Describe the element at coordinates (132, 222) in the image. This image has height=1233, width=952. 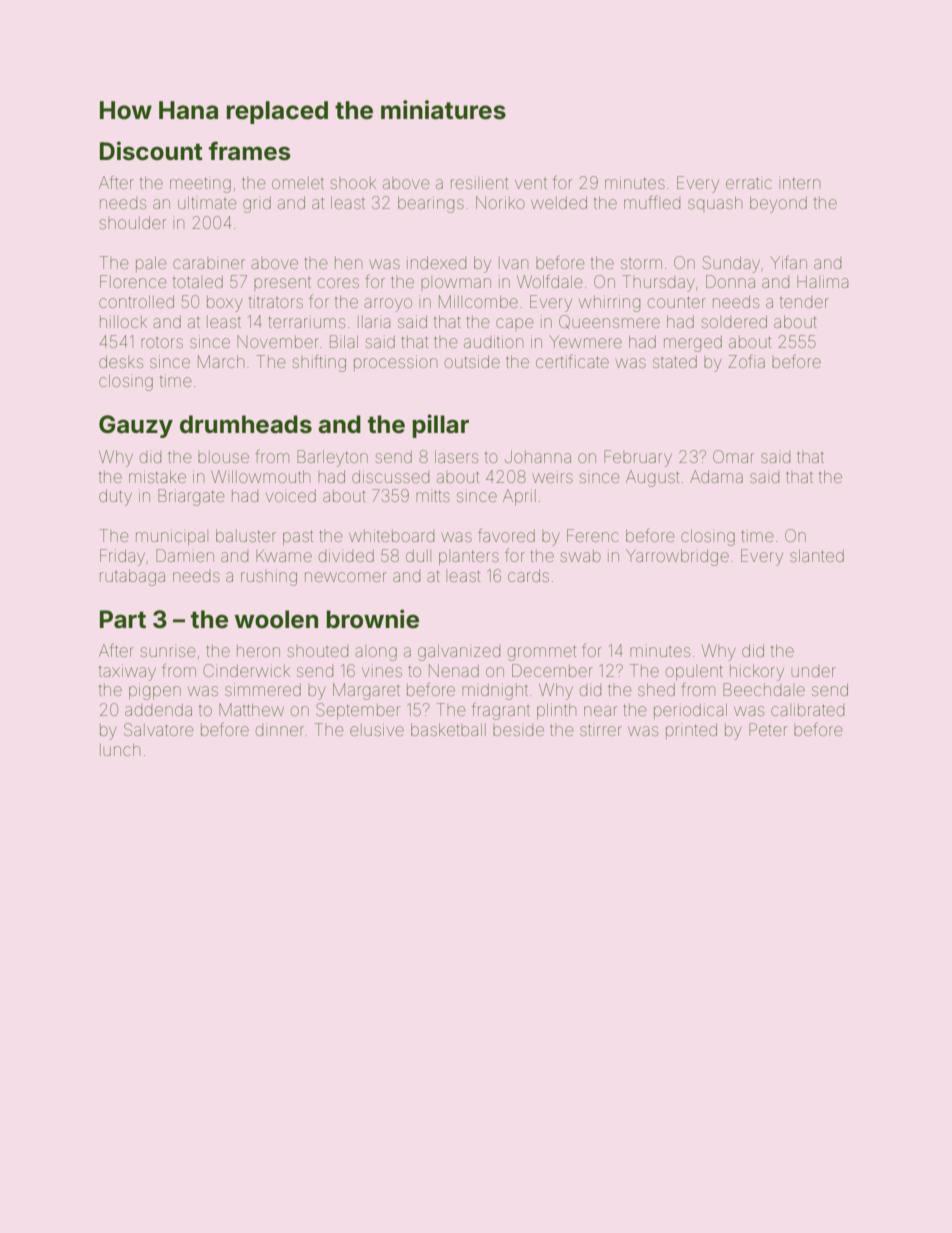
I see `shoulder` at that location.
